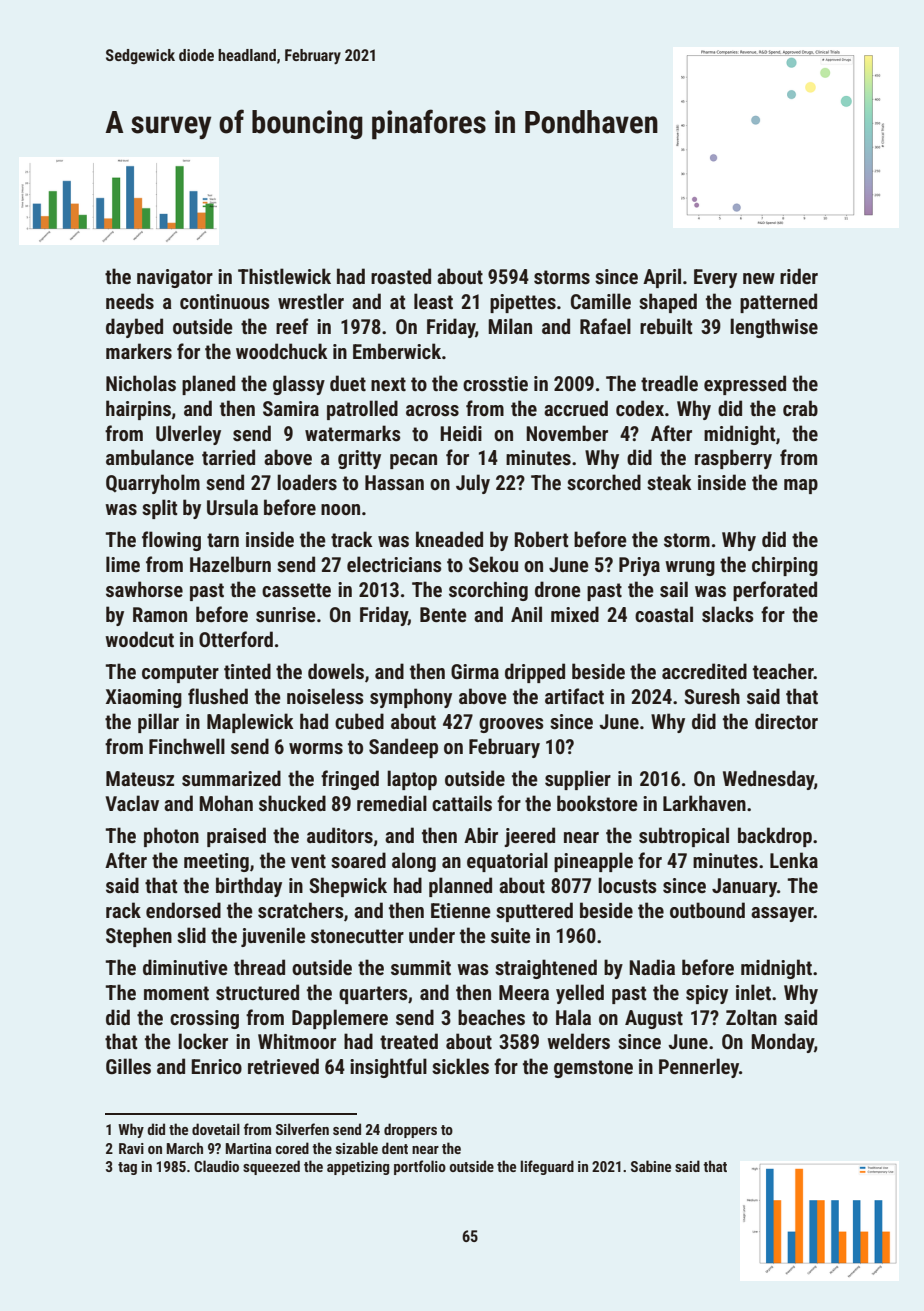 The width and height of the document is (924, 1311). What do you see at coordinates (558, 589) in the document?
I see `drone` at bounding box center [558, 589].
